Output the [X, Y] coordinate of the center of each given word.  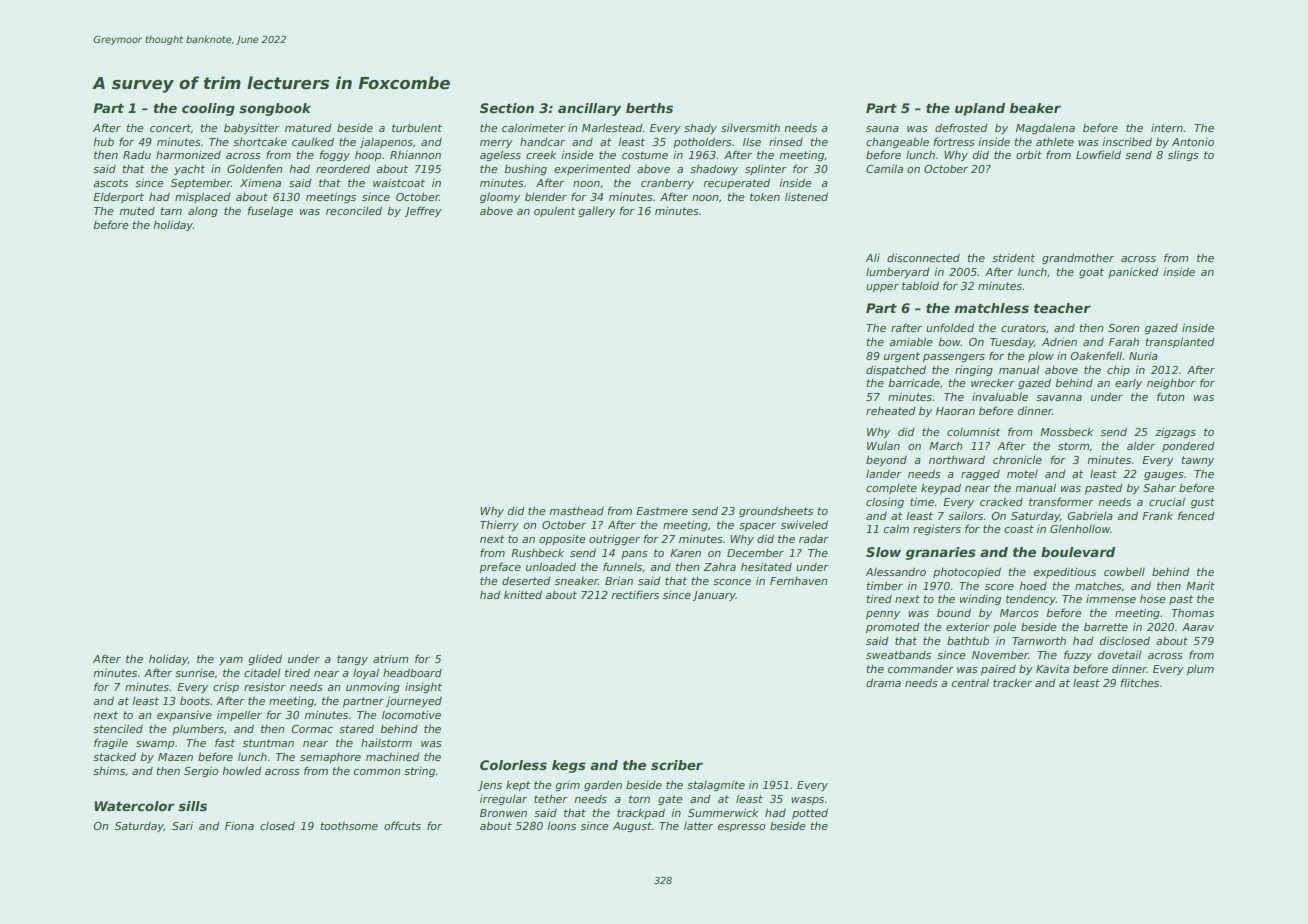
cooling [208, 109]
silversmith [750, 128]
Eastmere [662, 511]
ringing [974, 371]
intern [1167, 127]
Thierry [499, 526]
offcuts [402, 825]
